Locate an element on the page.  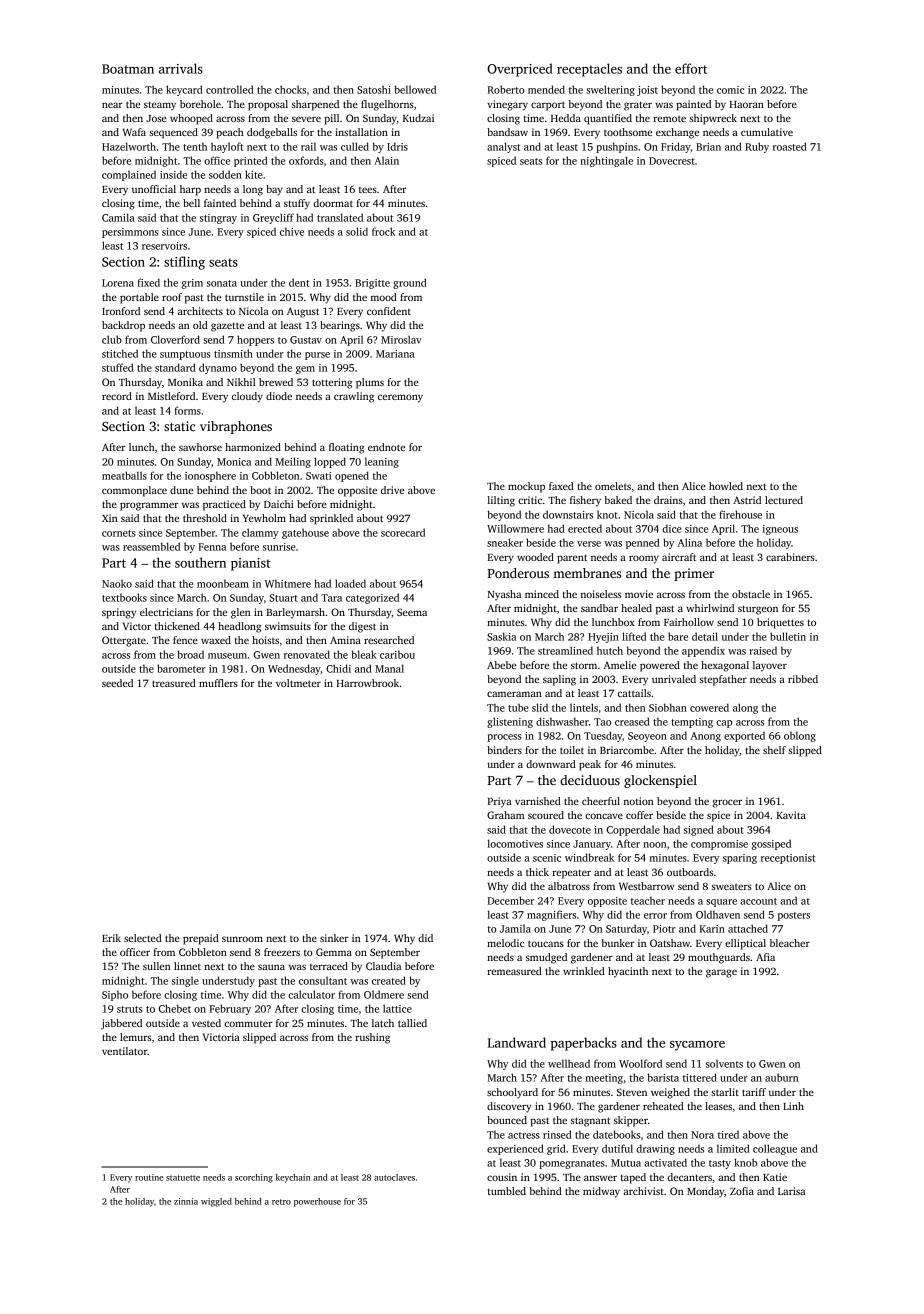
tumbled is located at coordinates (507, 1191).
